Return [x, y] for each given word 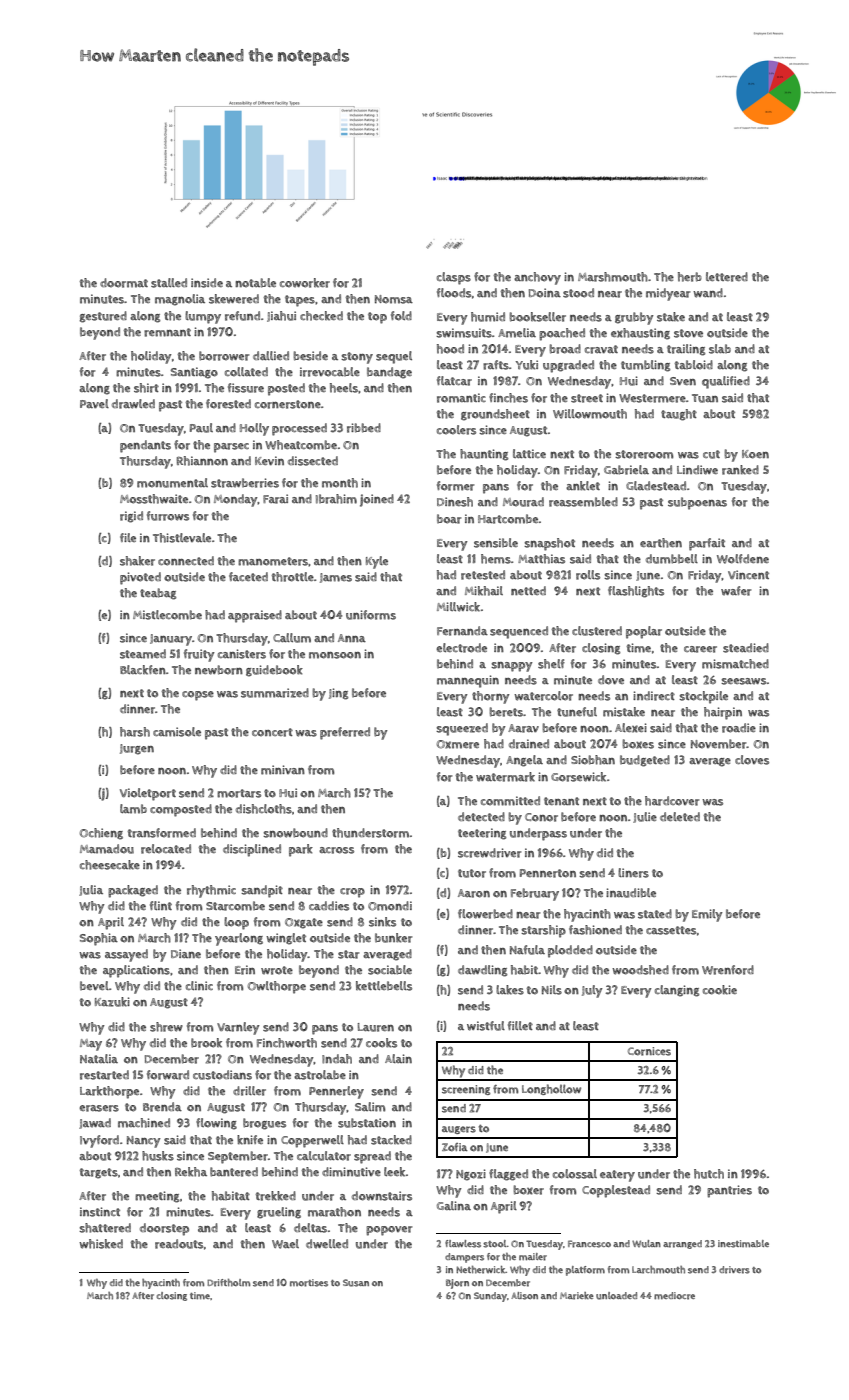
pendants [145, 446]
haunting [484, 455]
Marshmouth [613, 277]
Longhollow [551, 1089]
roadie [739, 728]
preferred [345, 733]
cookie [720, 990]
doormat [124, 283]
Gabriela [626, 470]
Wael [285, 1244]
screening [466, 1090]
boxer [528, 1190]
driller [249, 1091]
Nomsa [394, 299]
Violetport [148, 794]
